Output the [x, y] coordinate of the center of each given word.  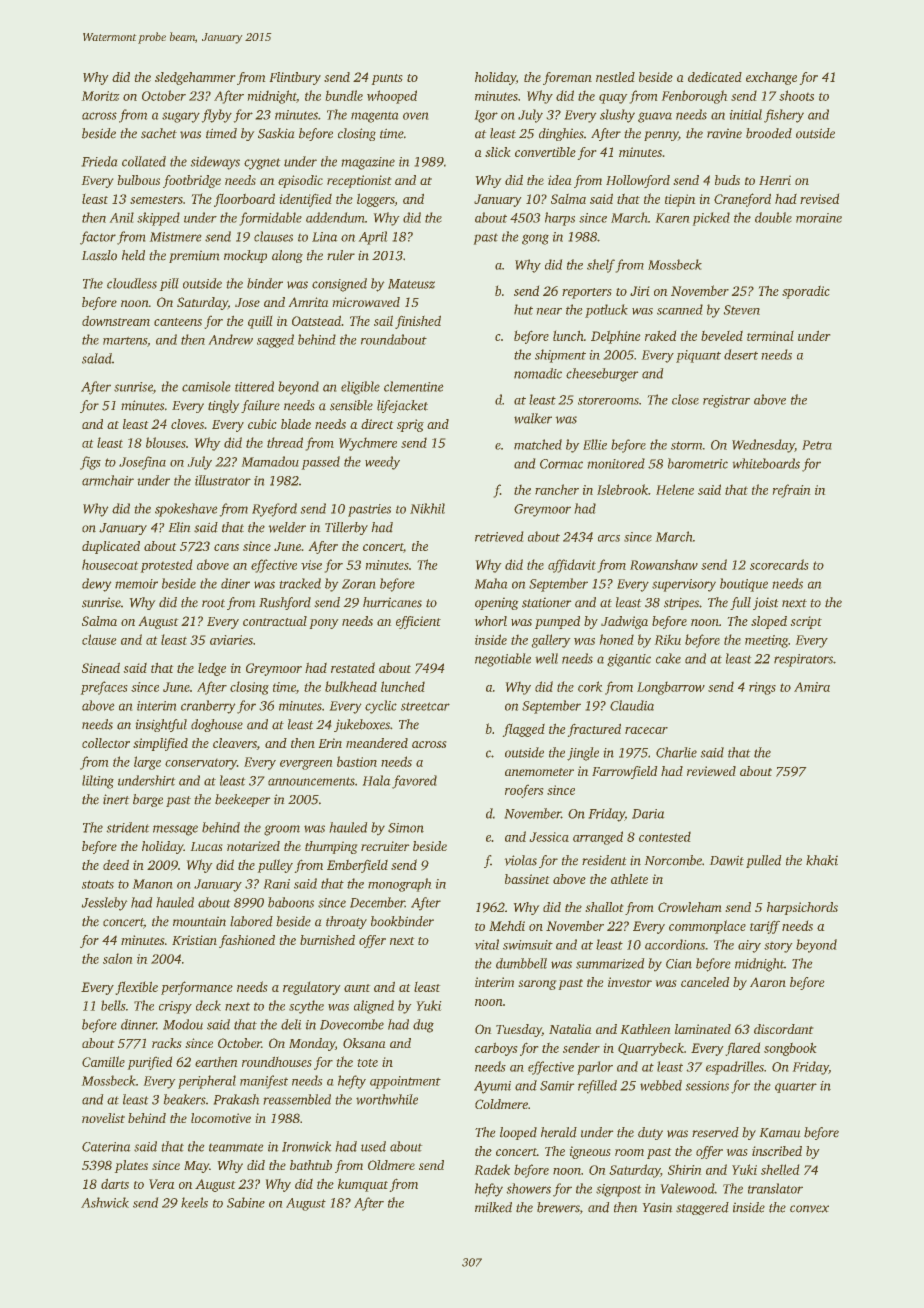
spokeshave [186, 510]
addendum [335, 217]
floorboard [244, 200]
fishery [784, 116]
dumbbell [521, 963]
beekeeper [242, 800]
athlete [629, 879]
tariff [765, 927]
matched [538, 444]
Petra [817, 445]
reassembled [297, 1099]
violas [521, 860]
